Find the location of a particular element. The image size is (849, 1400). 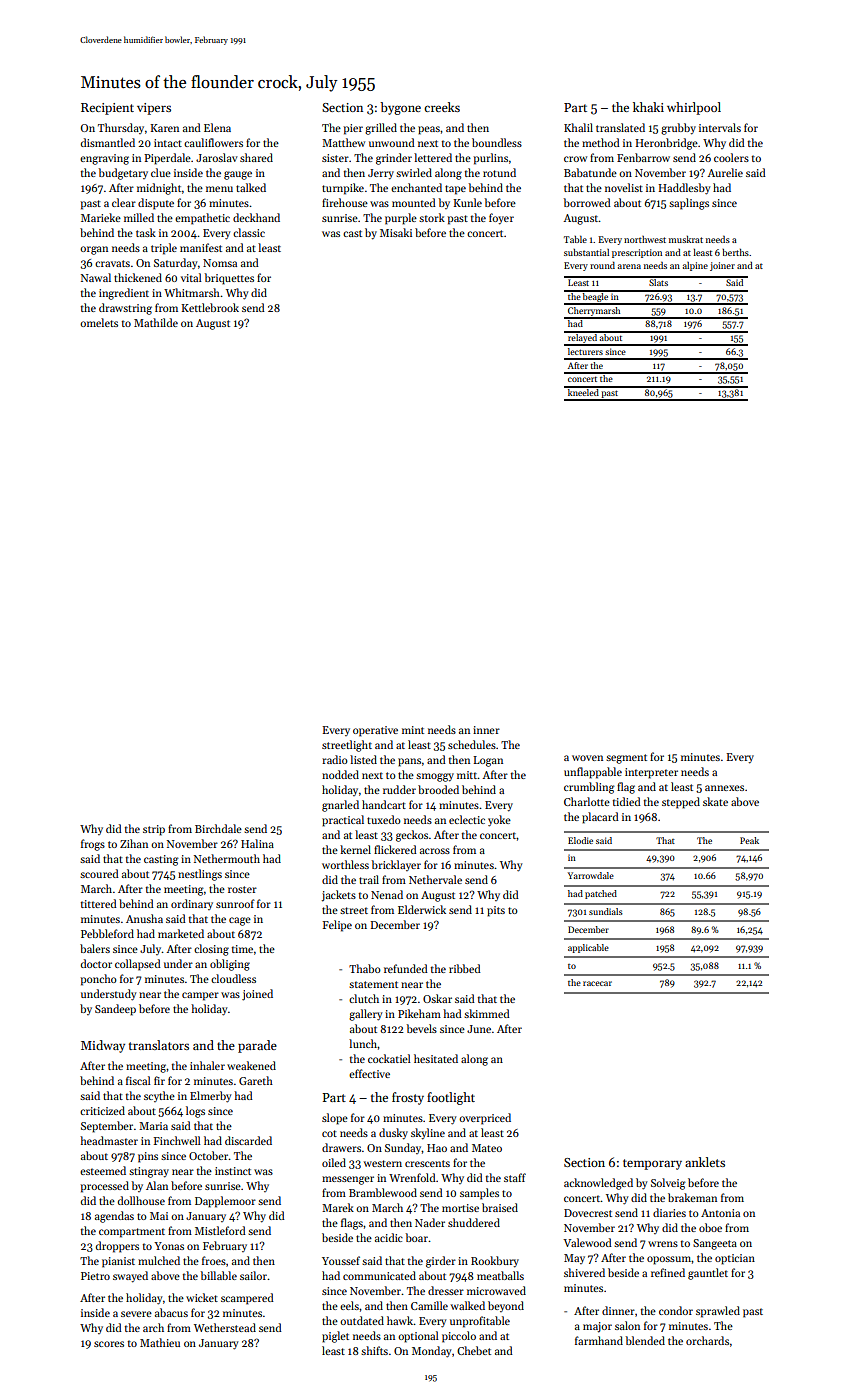

whirlpool is located at coordinates (694, 108).
